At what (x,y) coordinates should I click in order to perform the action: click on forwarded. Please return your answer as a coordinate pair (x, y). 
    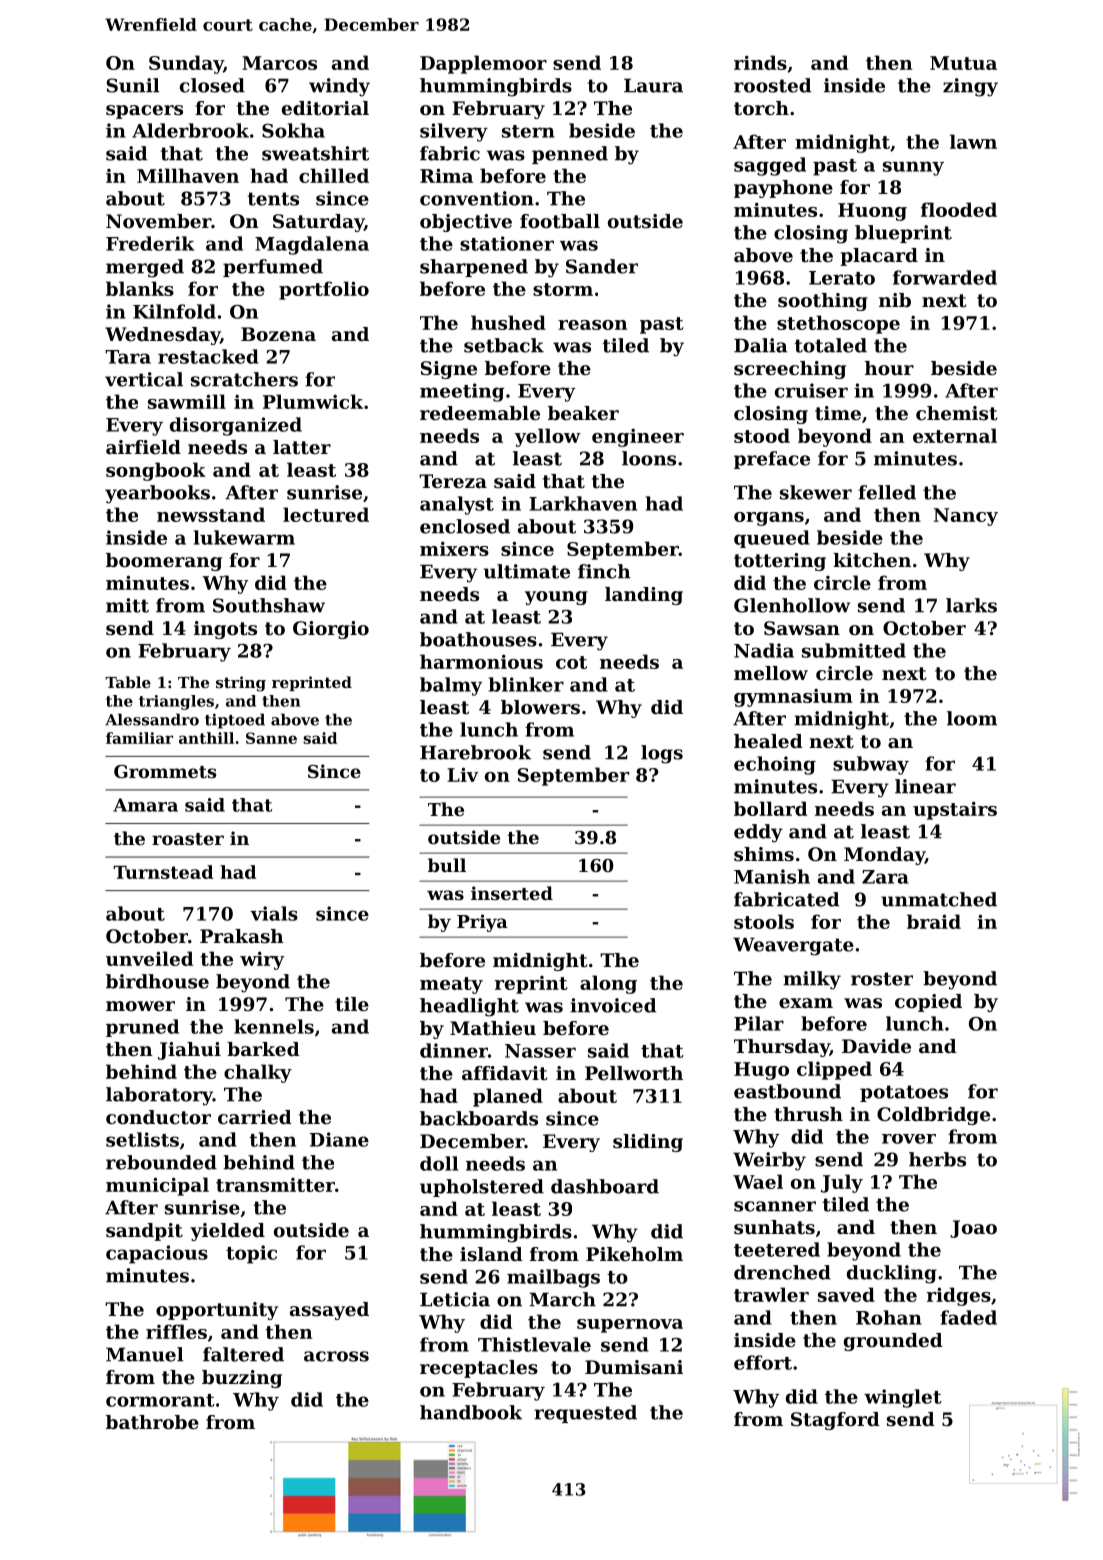
    Looking at the image, I should click on (945, 277).
